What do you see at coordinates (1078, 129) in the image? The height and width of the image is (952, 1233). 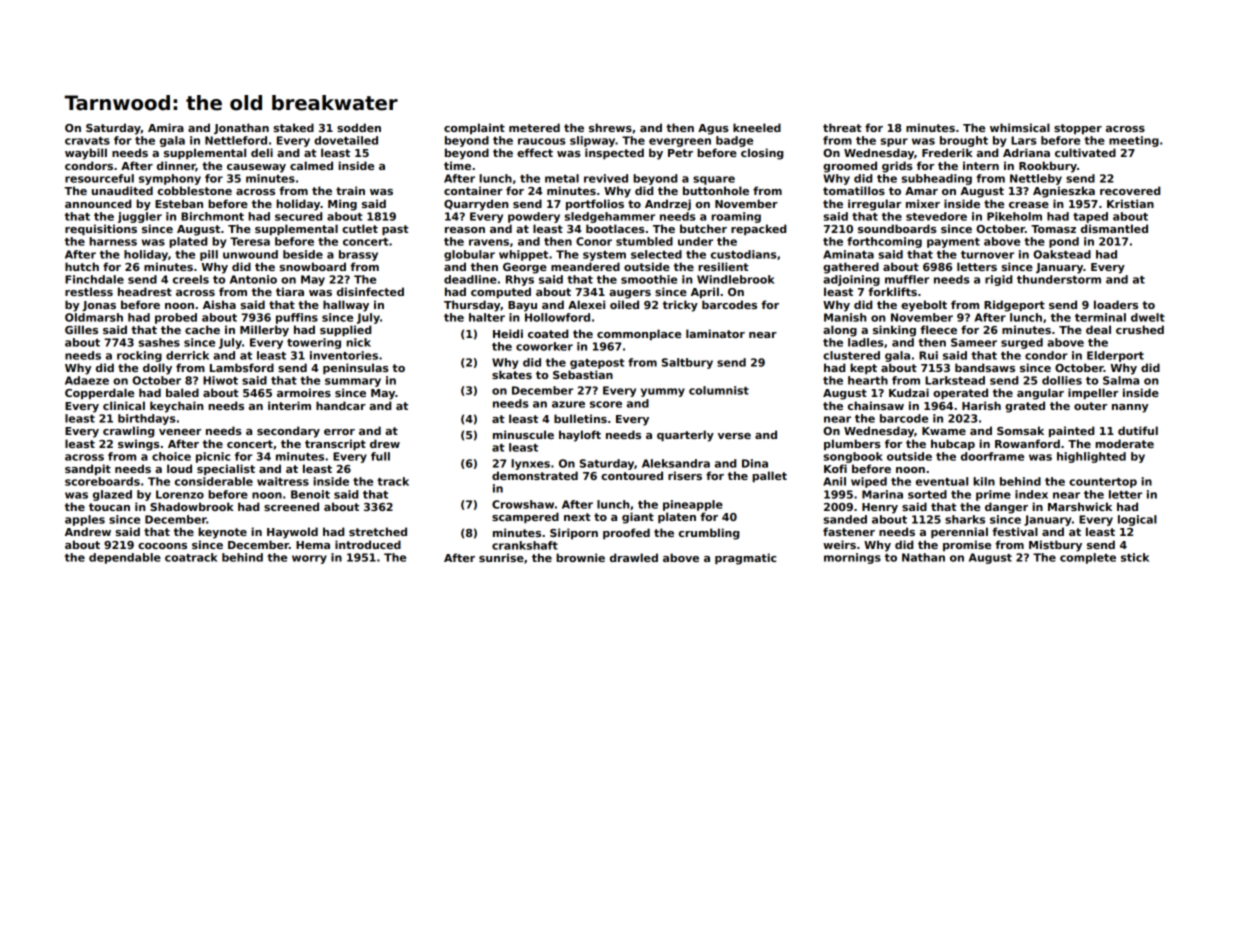 I see `stopper` at bounding box center [1078, 129].
